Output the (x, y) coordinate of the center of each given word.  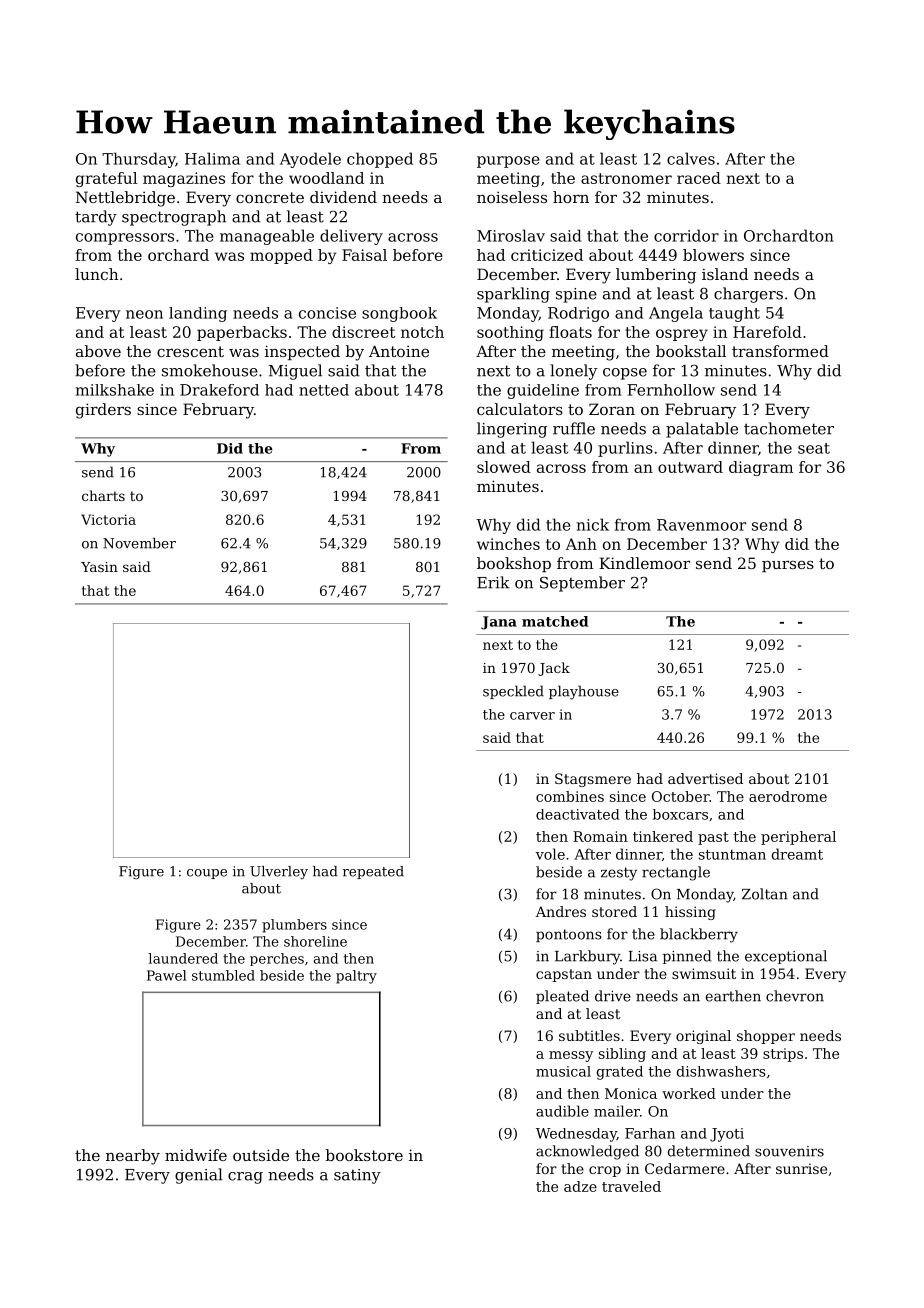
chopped (380, 160)
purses (788, 566)
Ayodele (310, 160)
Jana (499, 623)
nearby (133, 1157)
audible (562, 1111)
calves (691, 158)
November (139, 543)
